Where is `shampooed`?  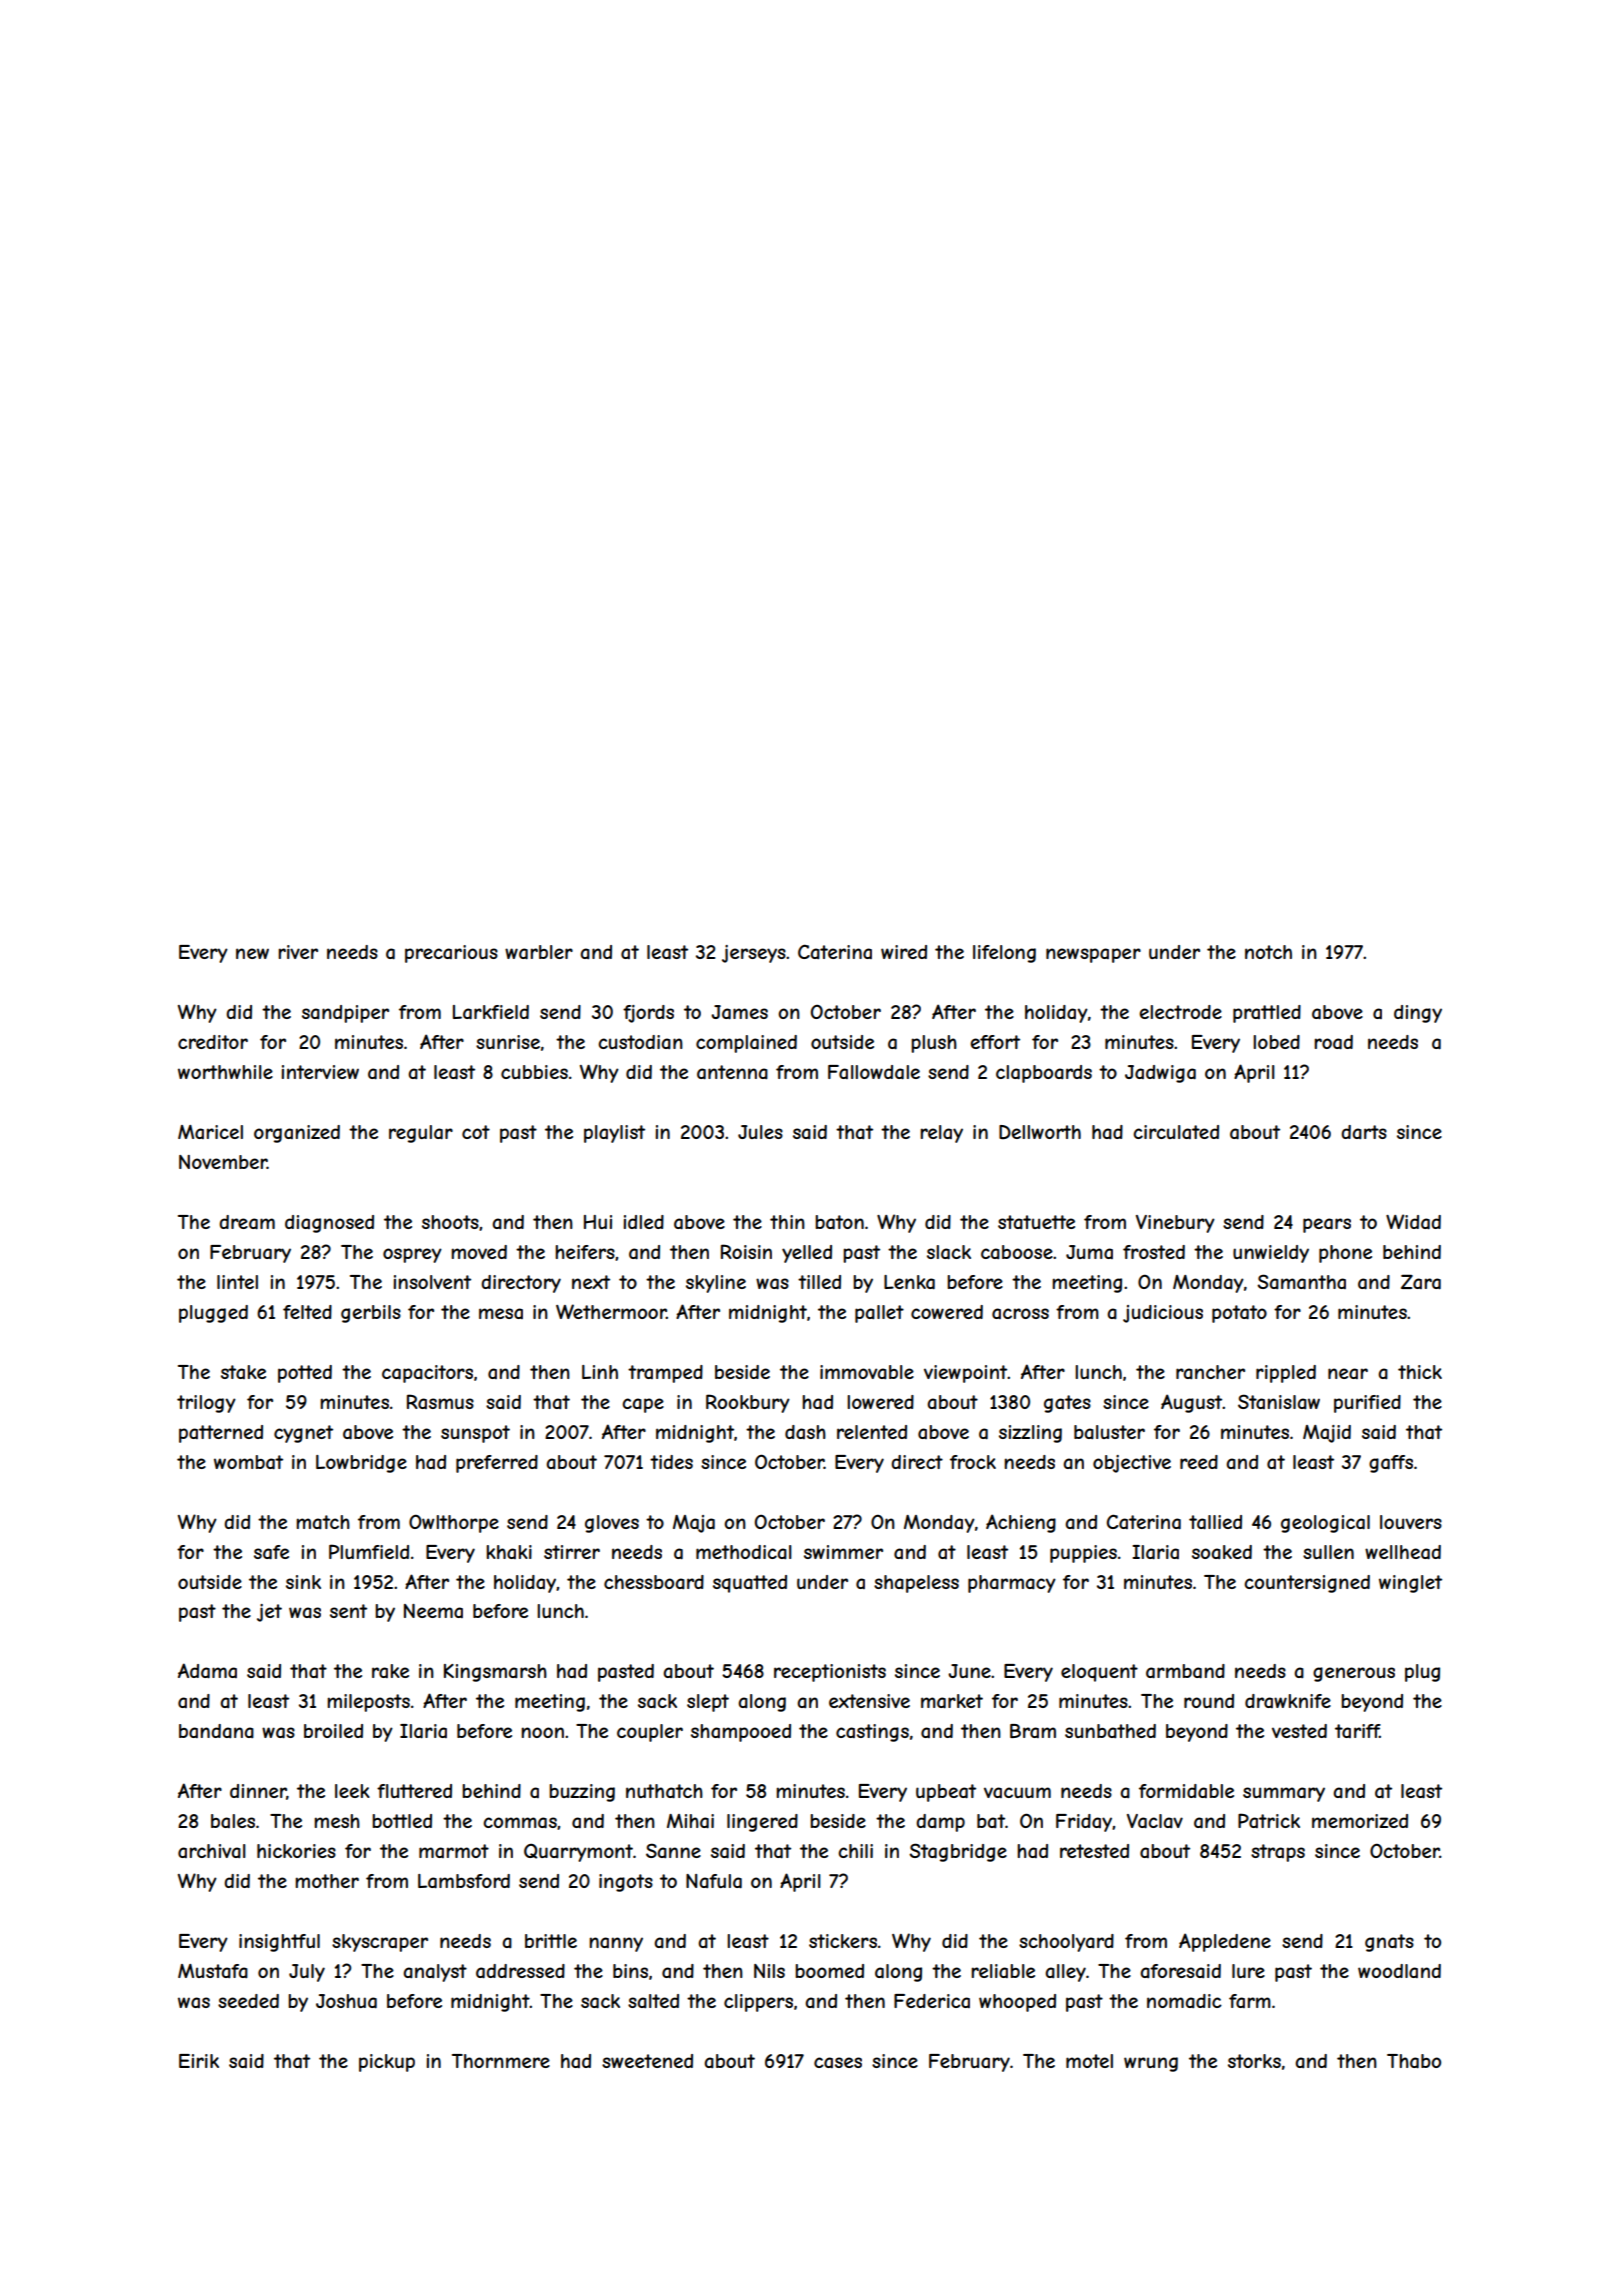
shampooed is located at coordinates (741, 1733).
